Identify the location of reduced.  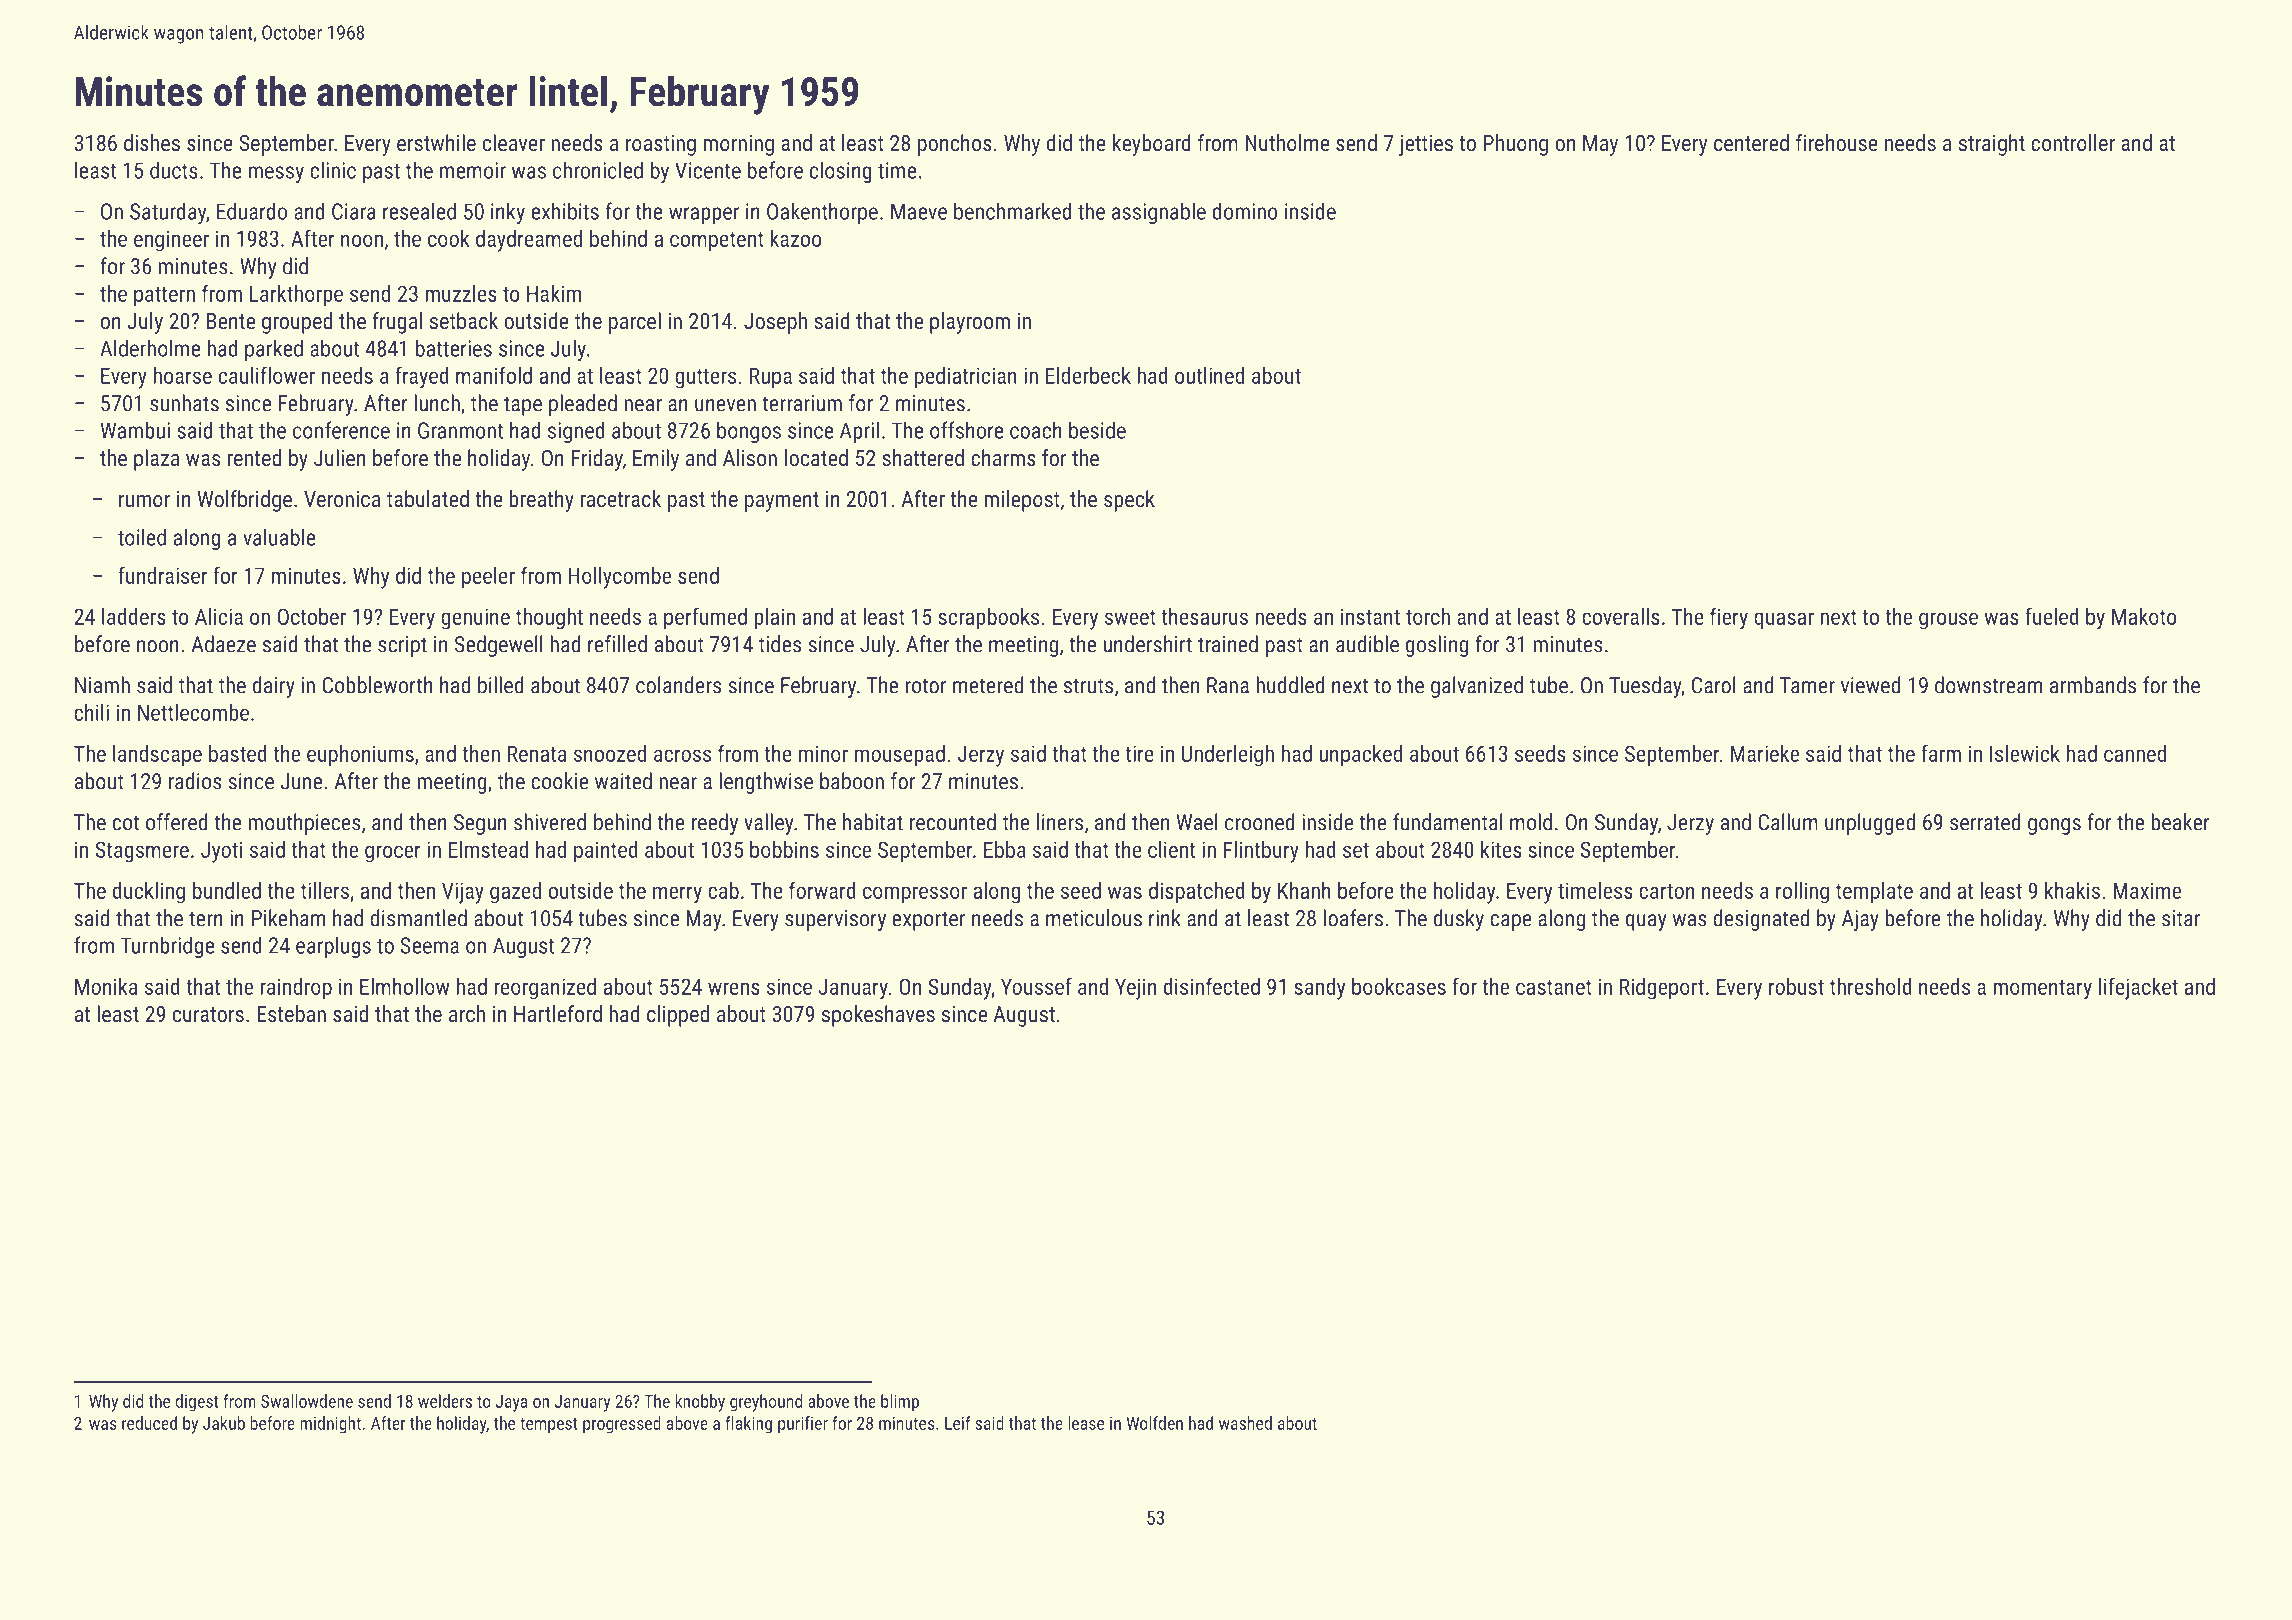
(149, 1423).
